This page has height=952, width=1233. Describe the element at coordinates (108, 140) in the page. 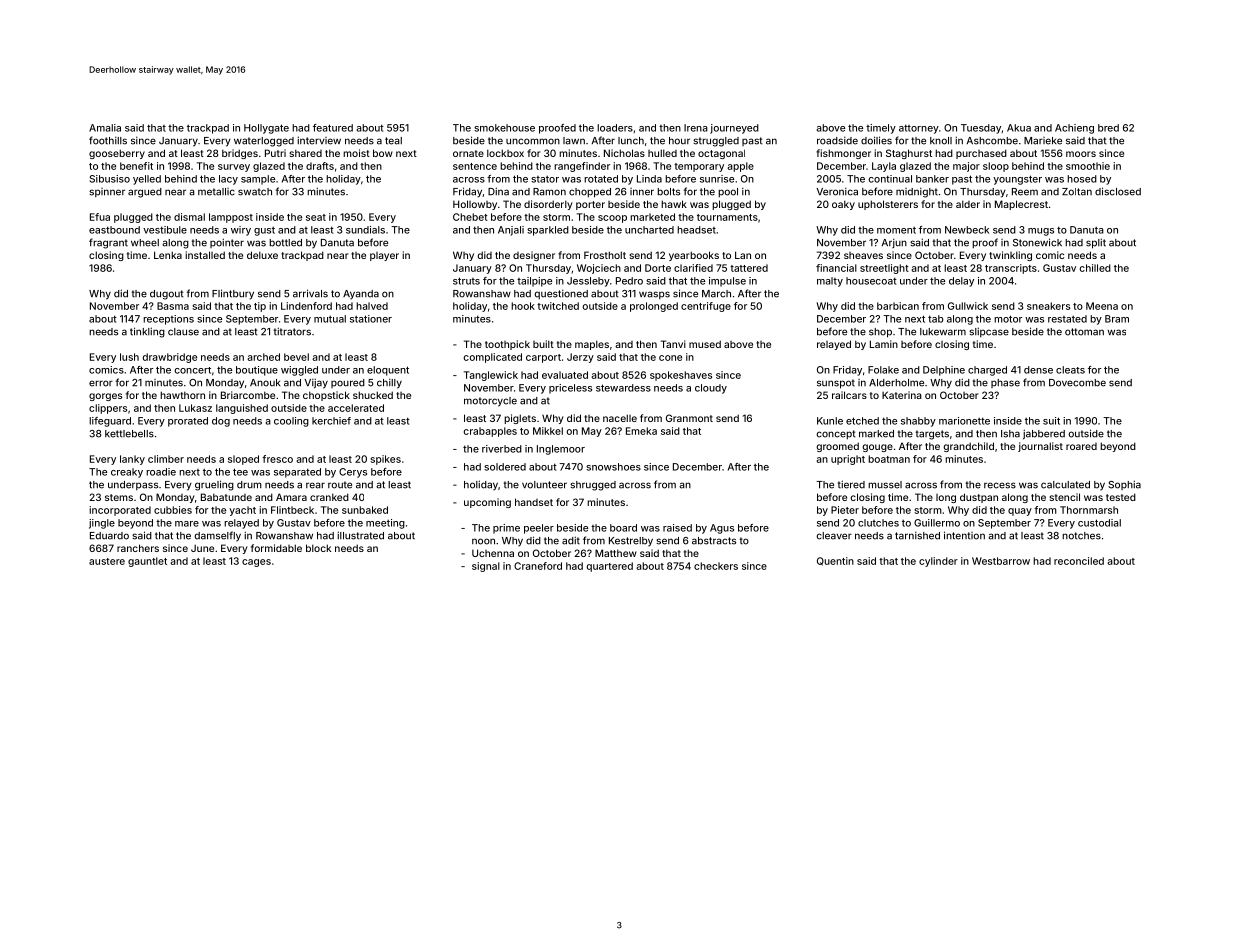

I see `foothills` at that location.
